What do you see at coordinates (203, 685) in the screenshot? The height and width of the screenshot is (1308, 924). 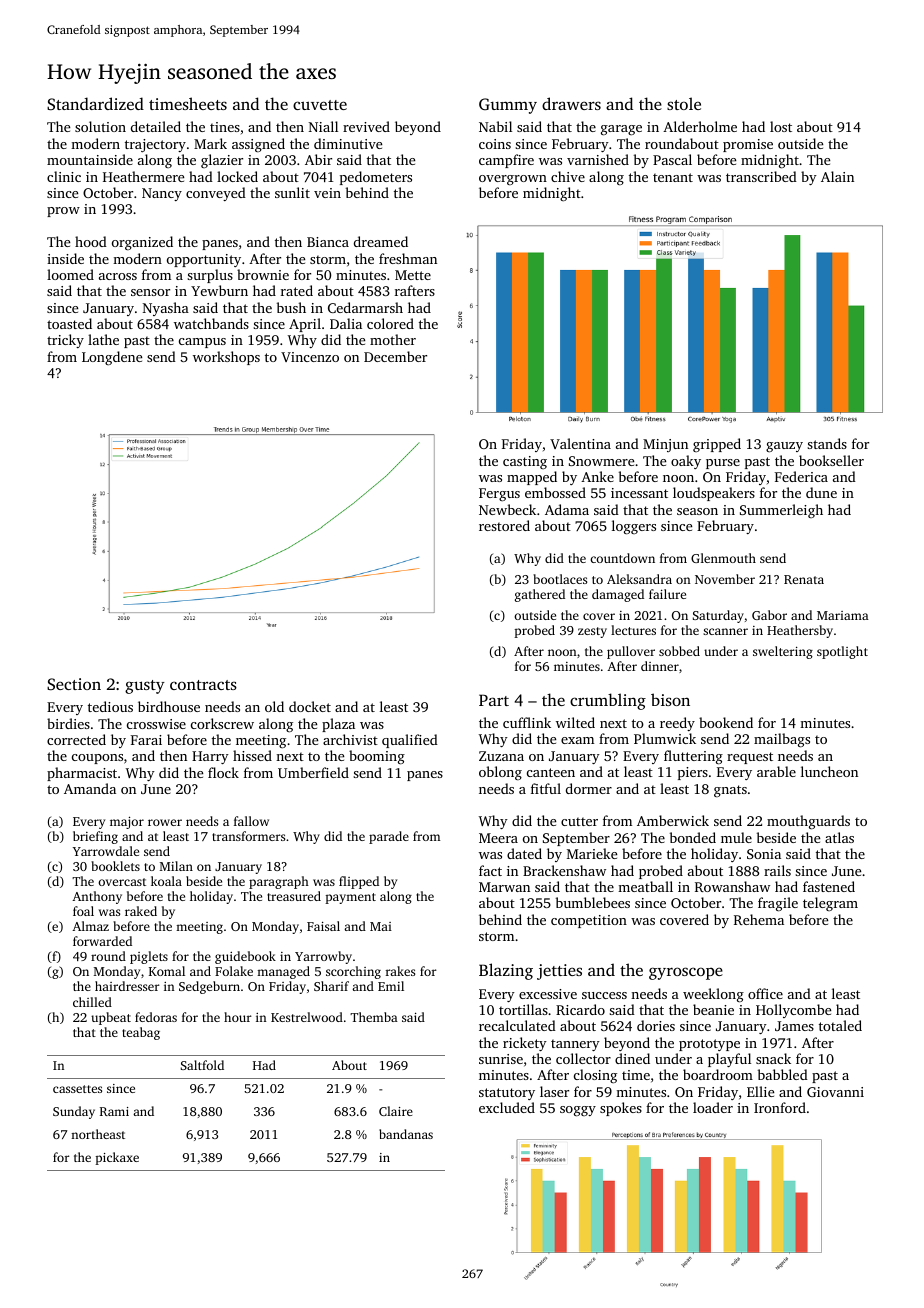 I see `contracts` at bounding box center [203, 685].
